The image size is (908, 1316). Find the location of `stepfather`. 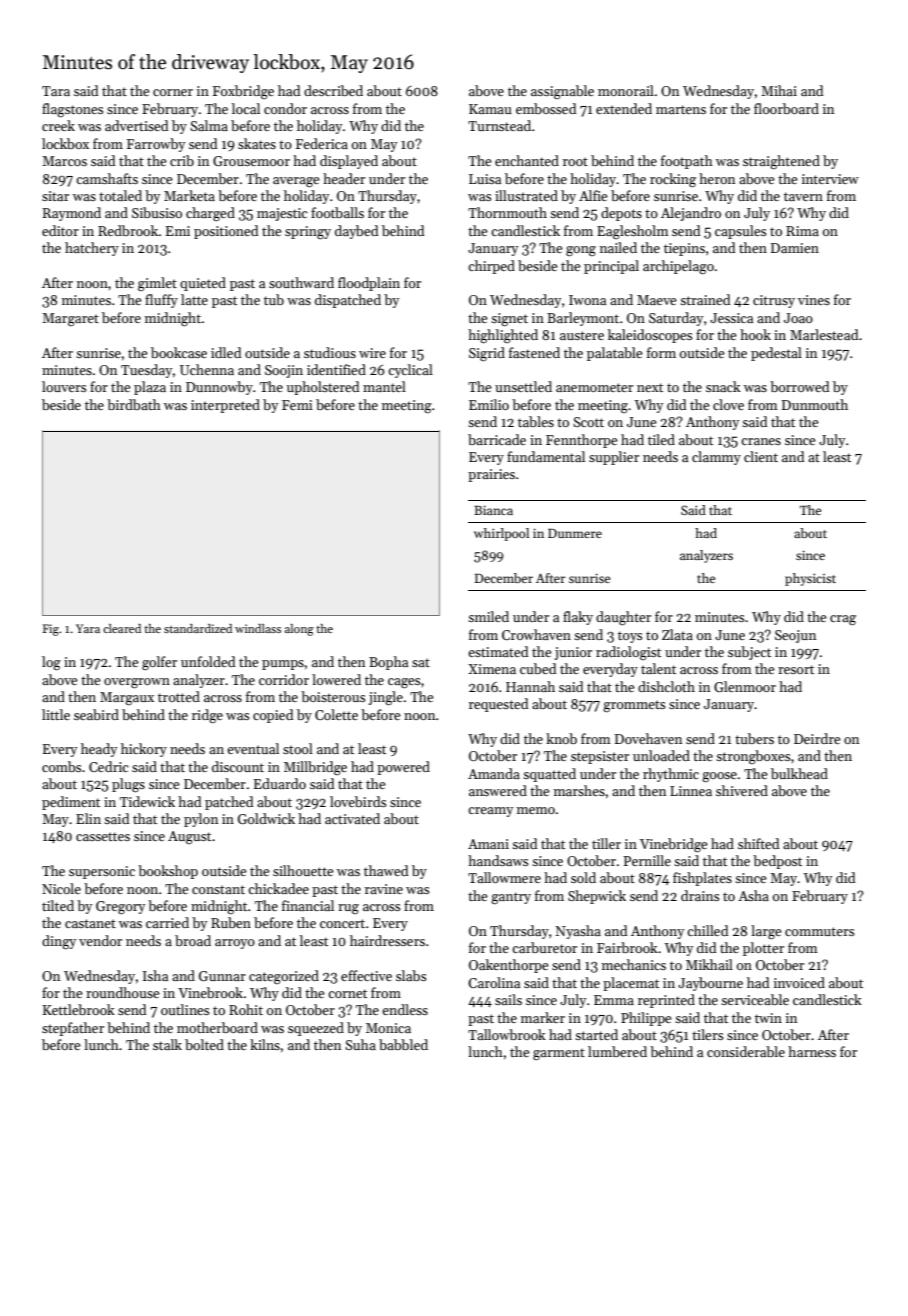

stepfather is located at coordinates (73, 1029).
